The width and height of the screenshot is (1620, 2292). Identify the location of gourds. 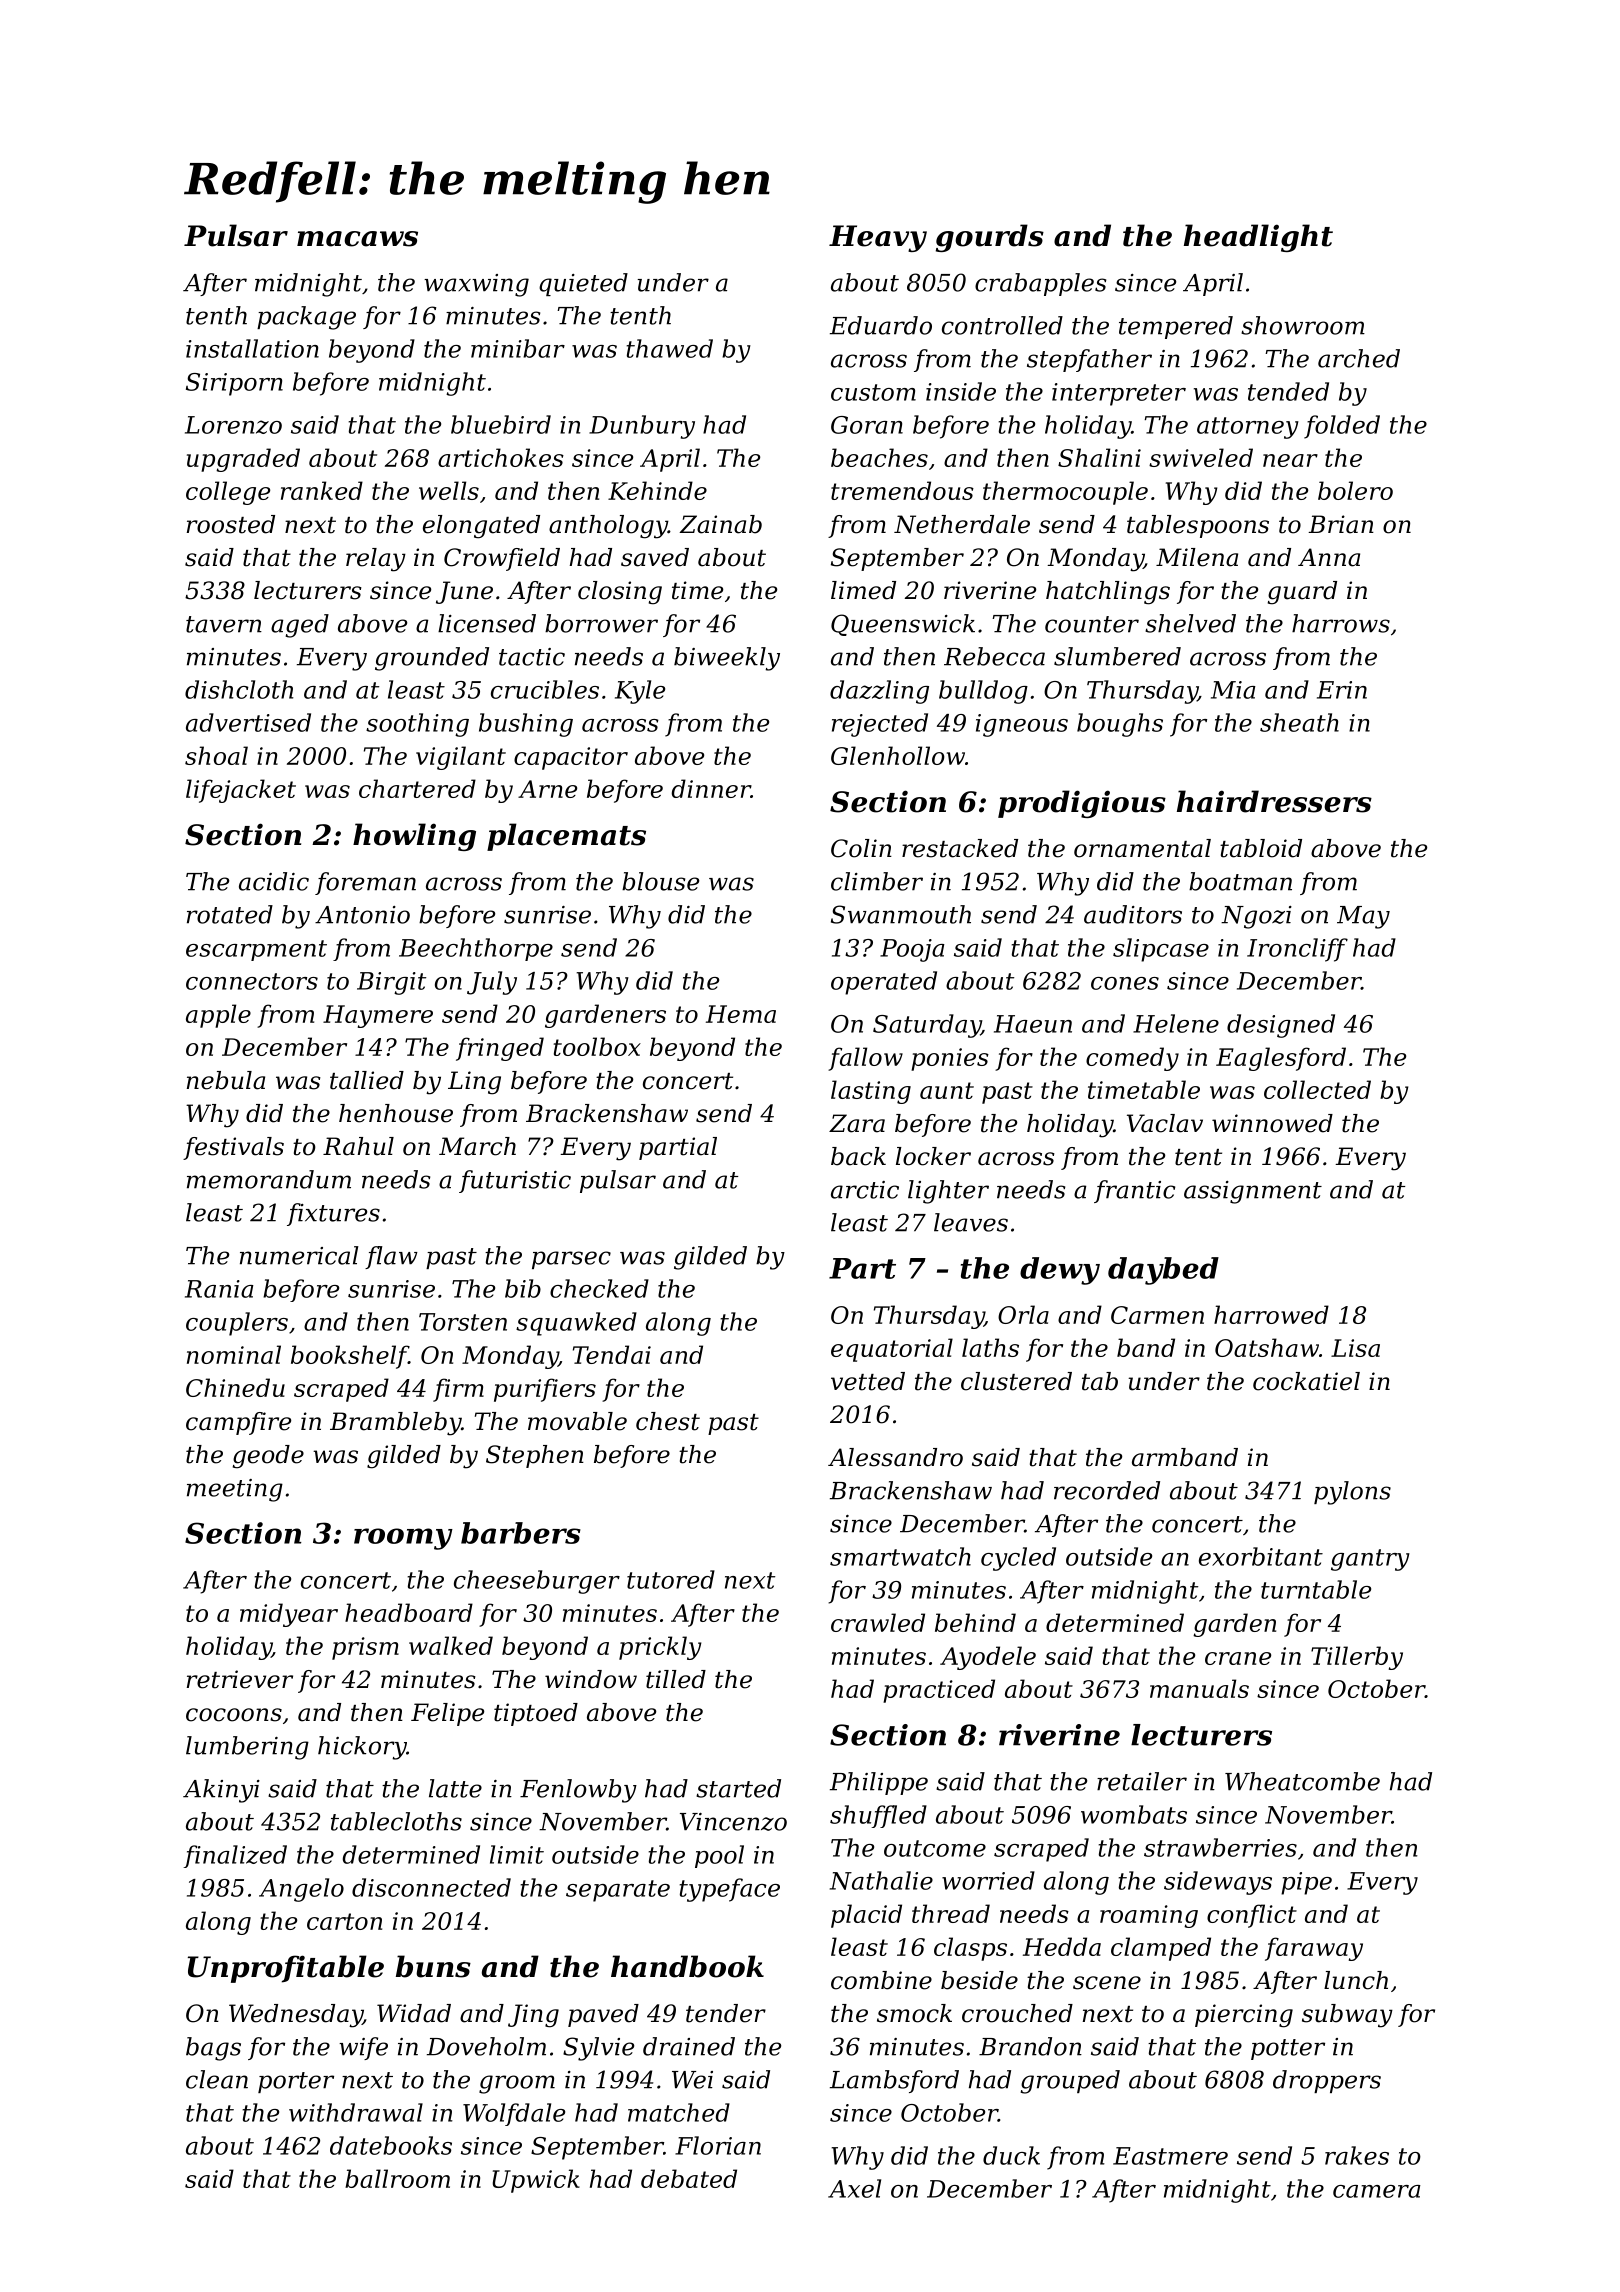
(990, 238).
